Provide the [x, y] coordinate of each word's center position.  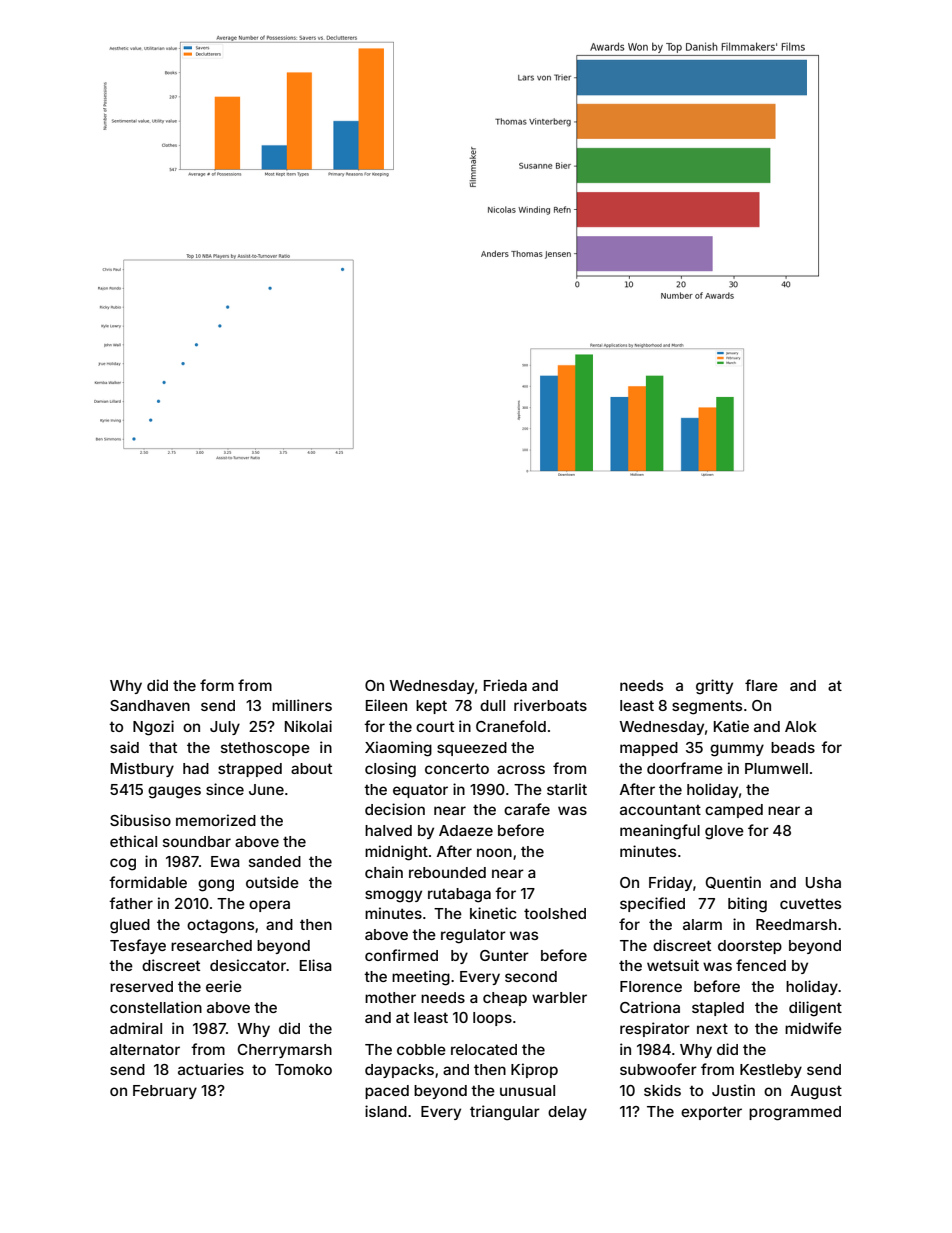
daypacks [399, 1071]
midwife [813, 1028]
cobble [421, 1049]
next [712, 1029]
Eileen [386, 705]
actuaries [211, 1069]
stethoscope [265, 749]
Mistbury [142, 769]
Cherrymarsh [285, 1051]
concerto [457, 768]
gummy [737, 750]
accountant [660, 810]
